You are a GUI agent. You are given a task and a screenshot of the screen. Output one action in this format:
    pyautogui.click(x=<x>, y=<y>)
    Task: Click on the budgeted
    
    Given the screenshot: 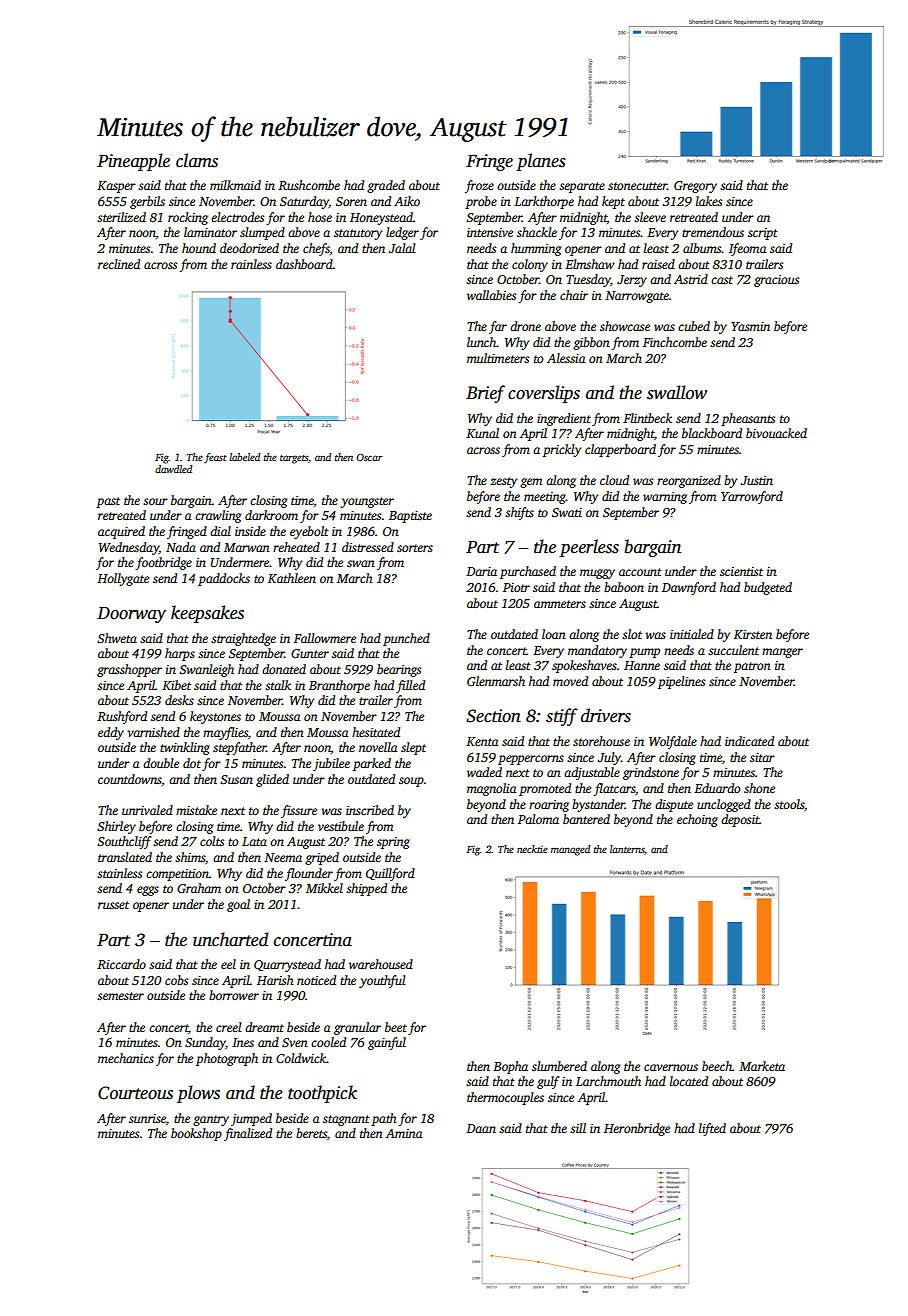 What is the action you would take?
    pyautogui.click(x=768, y=588)
